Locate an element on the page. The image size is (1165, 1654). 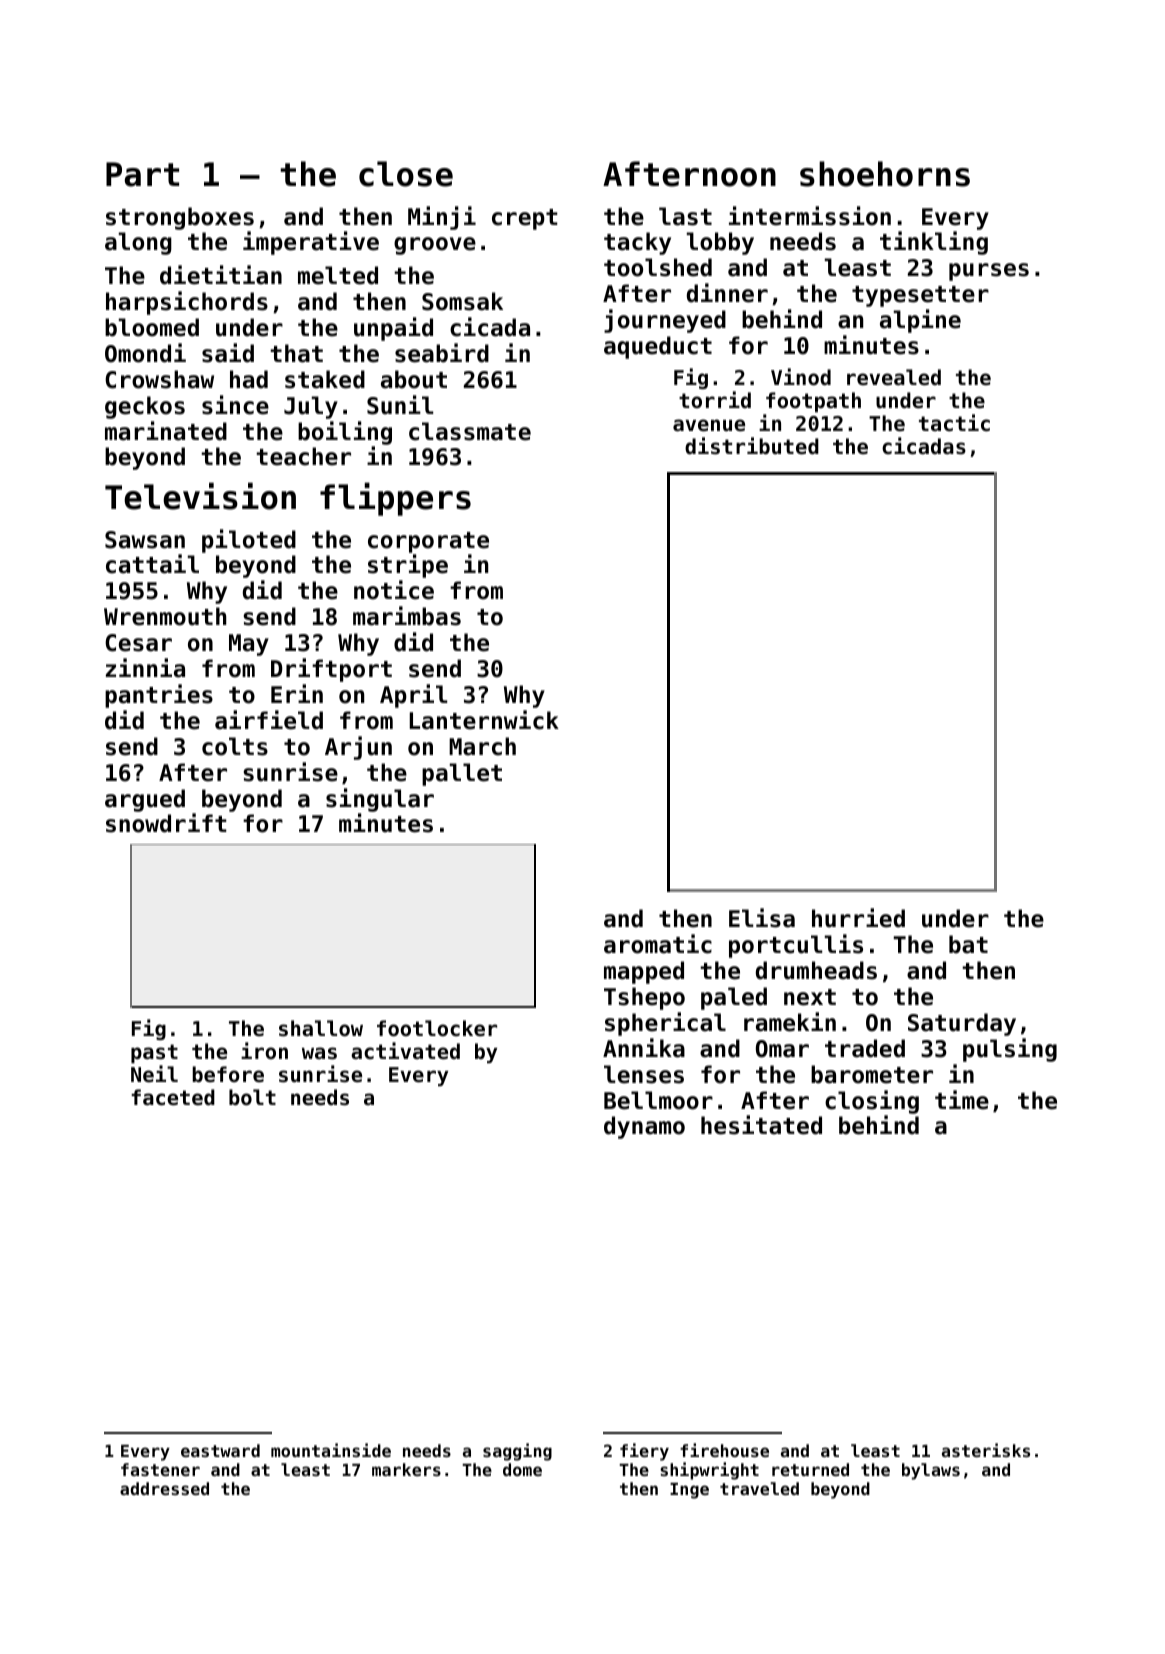
crept is located at coordinates (525, 219).
